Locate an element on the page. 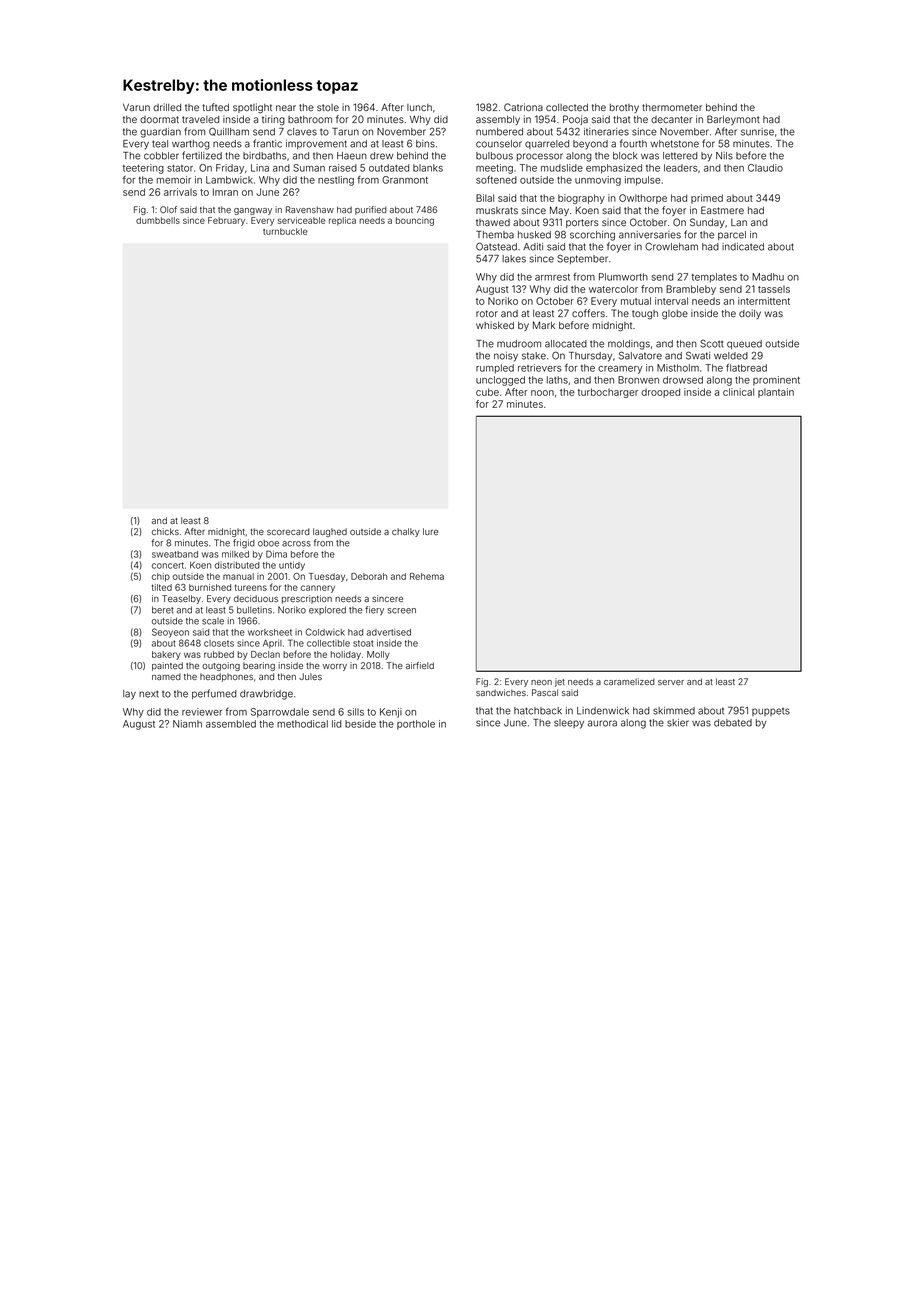 This image has height=1308, width=924. sandwiches is located at coordinates (501, 692).
